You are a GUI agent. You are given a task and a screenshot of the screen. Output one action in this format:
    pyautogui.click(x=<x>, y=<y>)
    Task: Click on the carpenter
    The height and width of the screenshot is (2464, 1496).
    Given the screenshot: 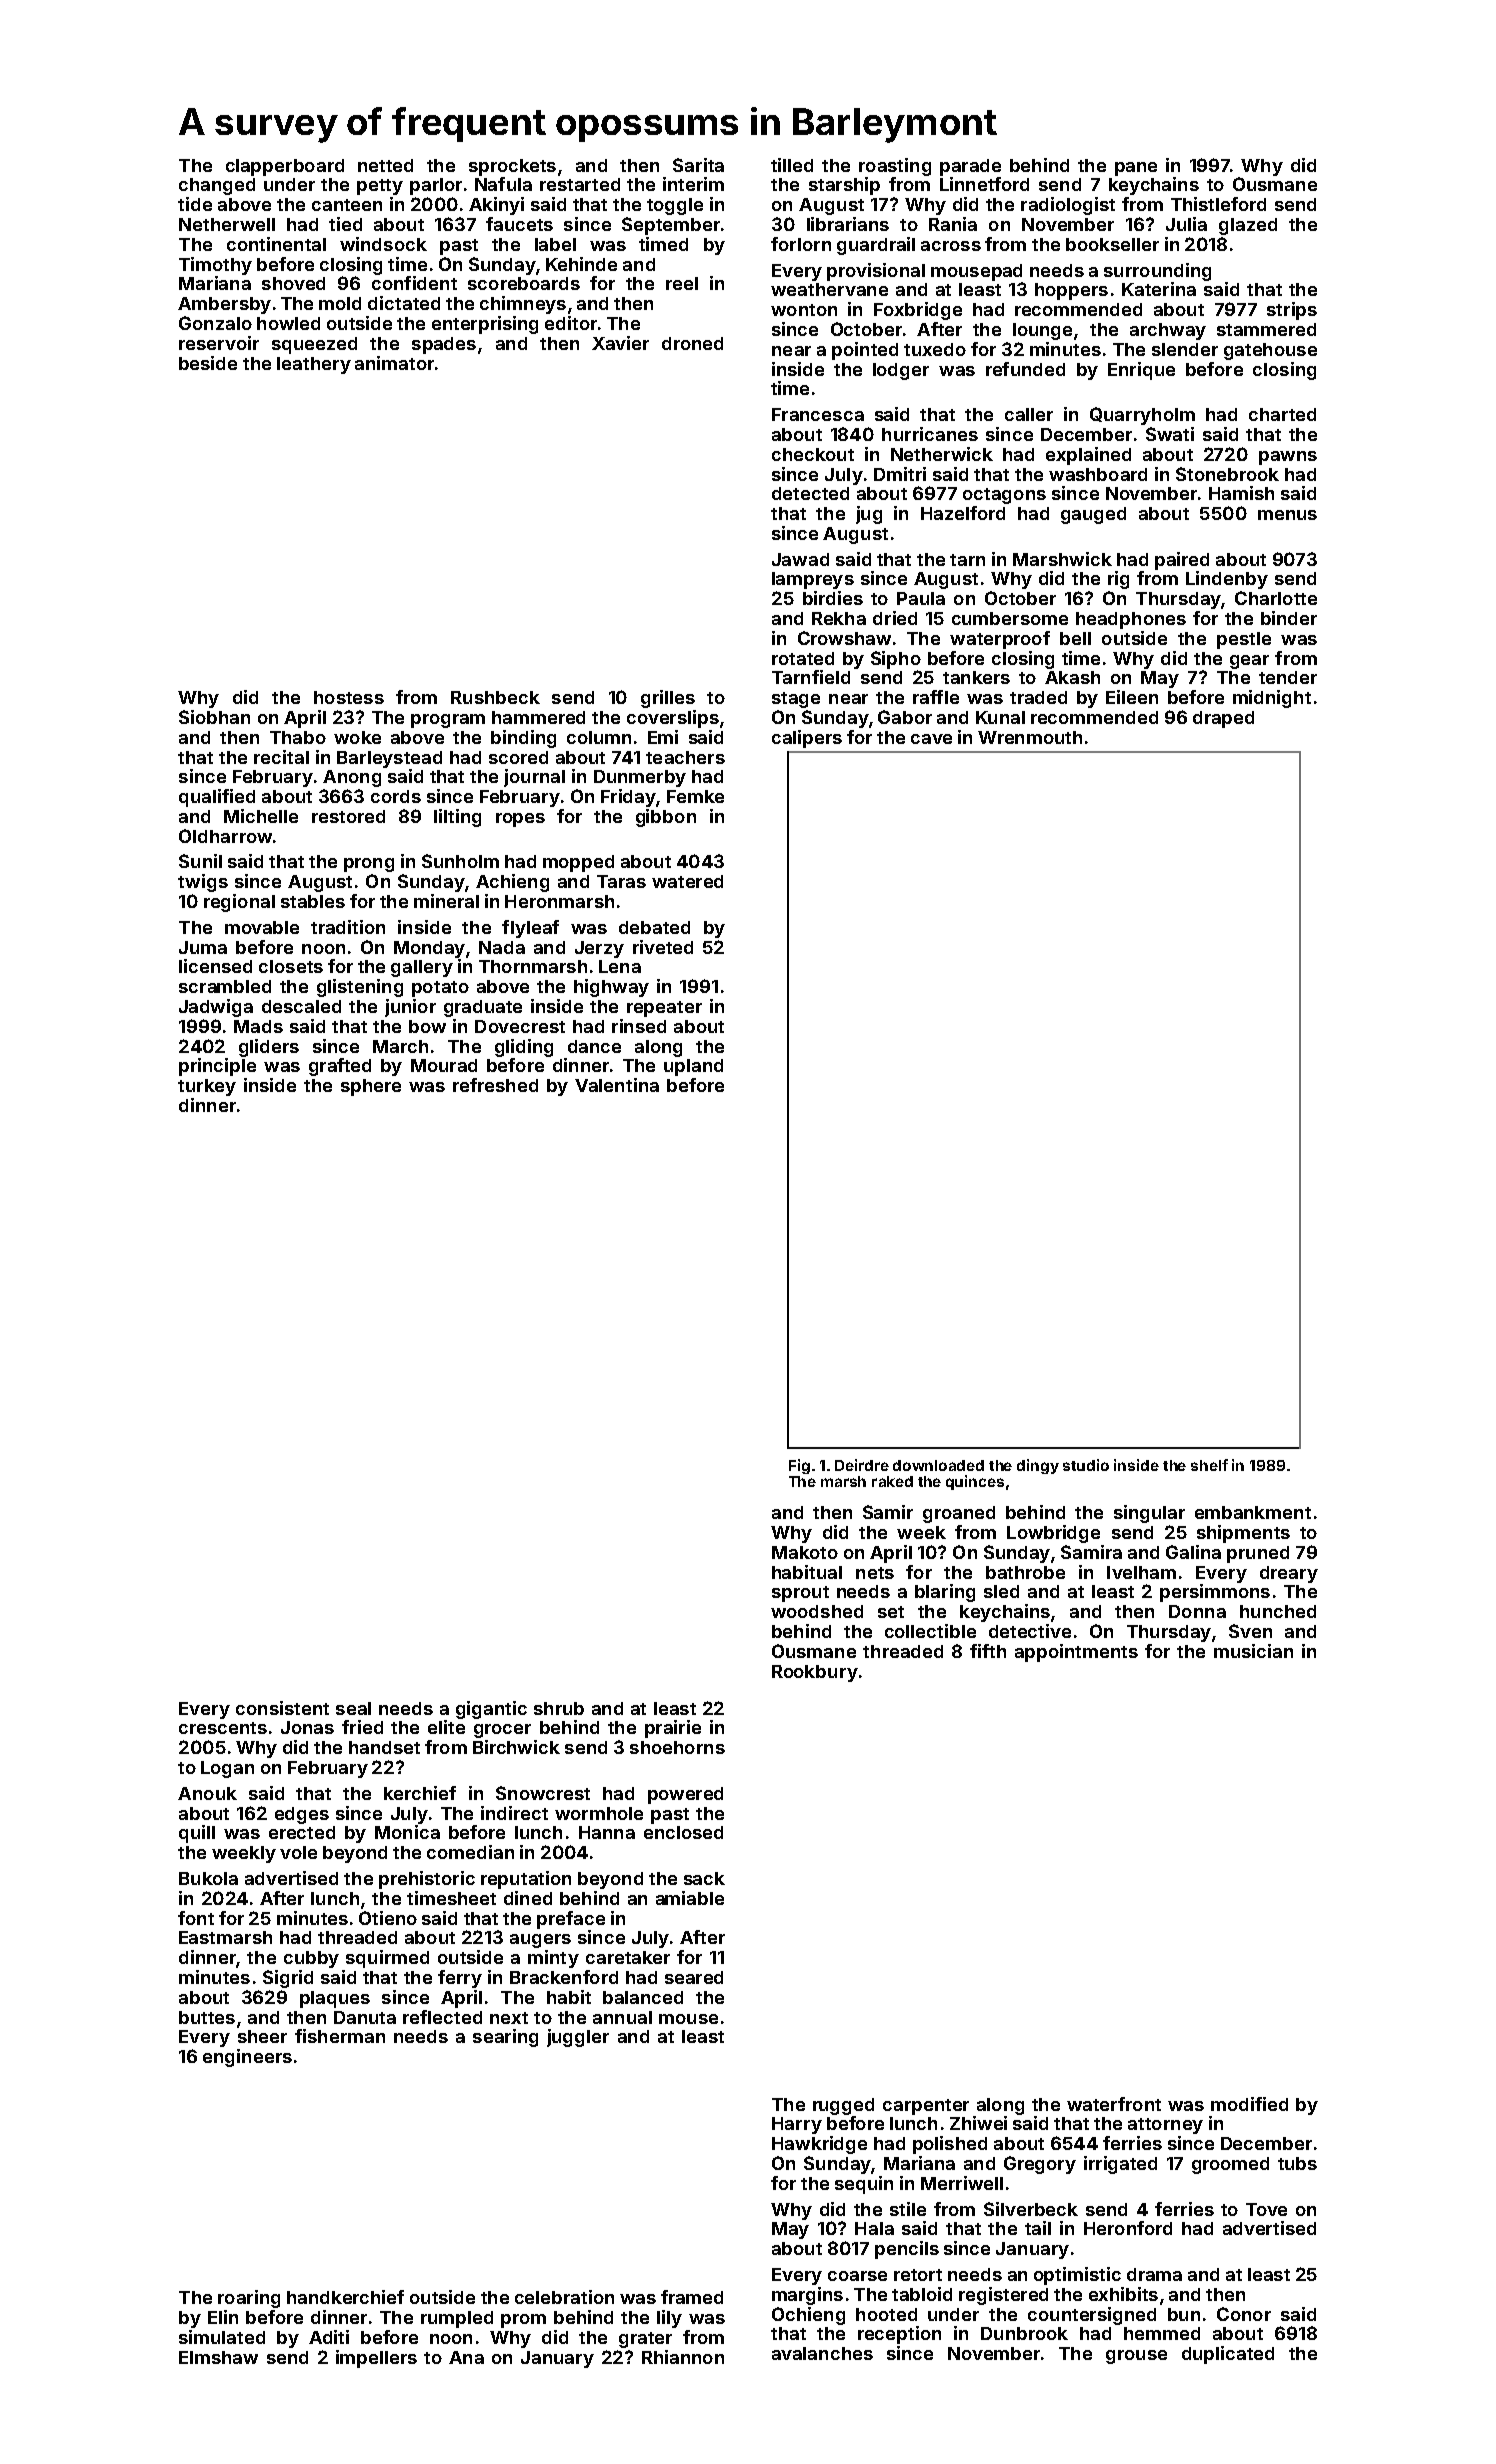 What is the action you would take?
    pyautogui.click(x=926, y=2107)
